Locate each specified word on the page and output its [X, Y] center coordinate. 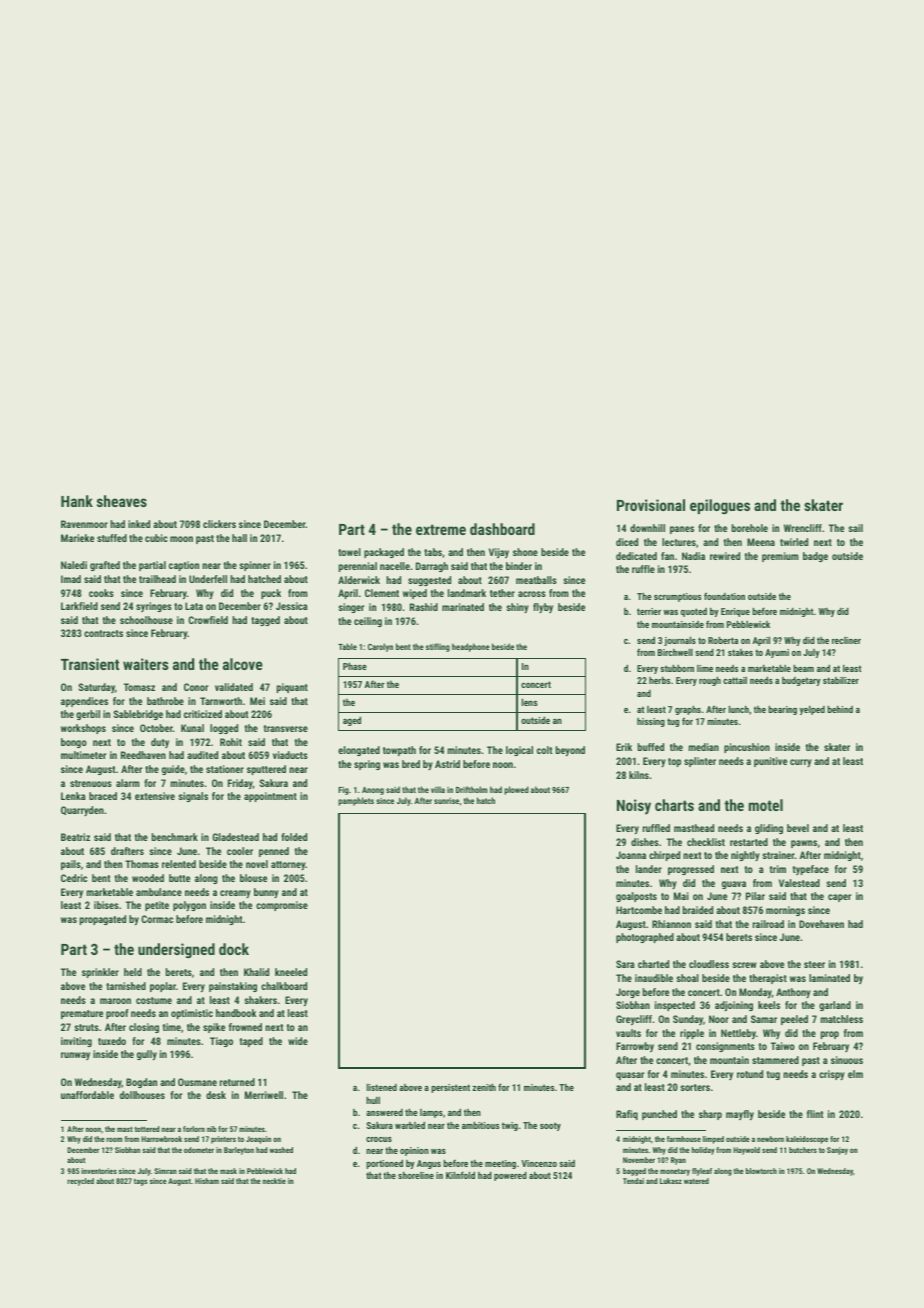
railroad [768, 924]
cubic [156, 538]
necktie [274, 1181]
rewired [725, 556]
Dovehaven [821, 924]
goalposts [636, 897]
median [704, 747]
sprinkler [100, 973]
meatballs [536, 580]
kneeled [291, 972]
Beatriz [75, 837]
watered [696, 1181]
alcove [243, 664]
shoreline [416, 1175]
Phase [355, 666]
